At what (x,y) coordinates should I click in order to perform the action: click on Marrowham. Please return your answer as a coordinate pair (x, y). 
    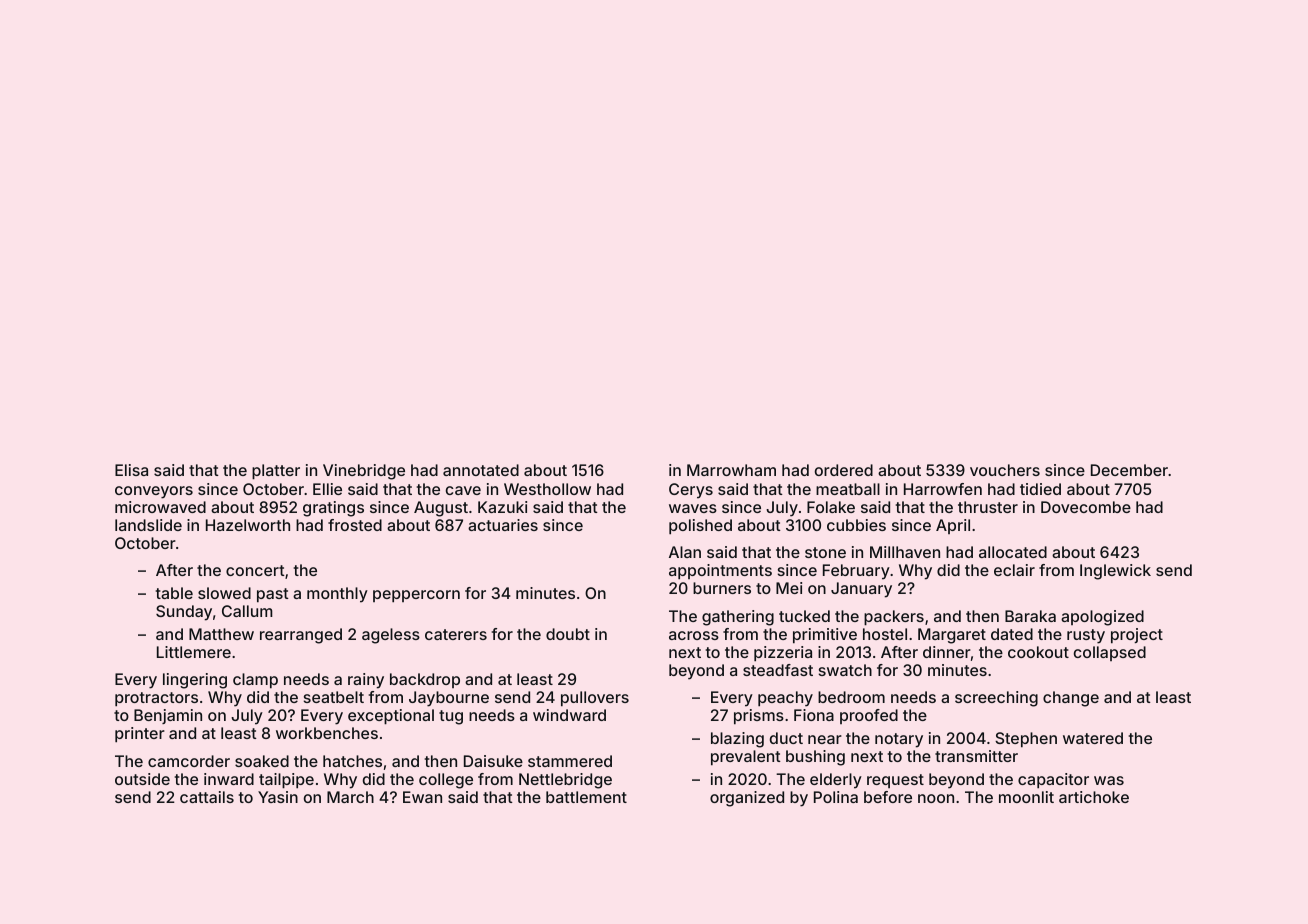
    Looking at the image, I should click on (731, 470).
